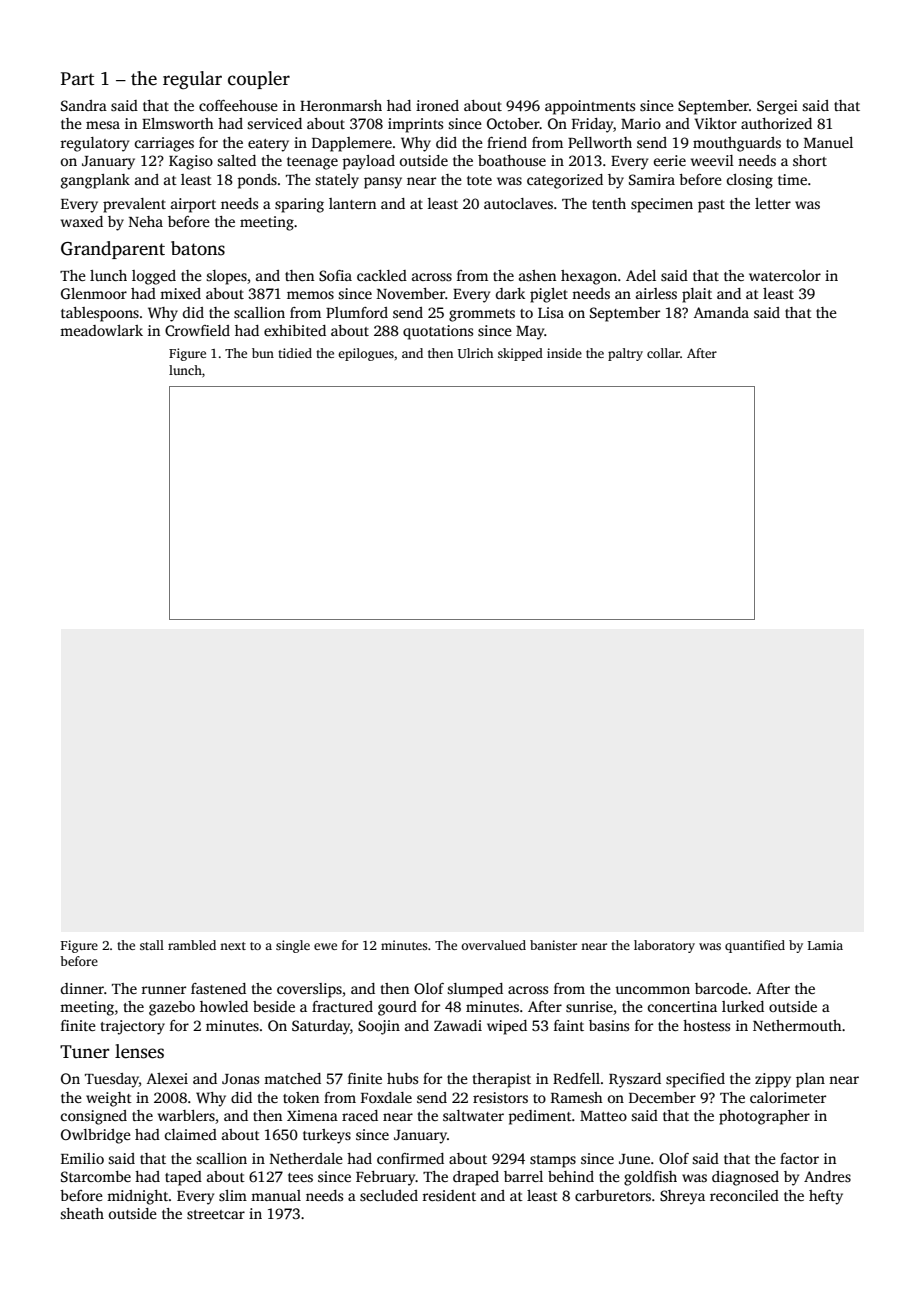  I want to click on stall, so click(152, 945).
